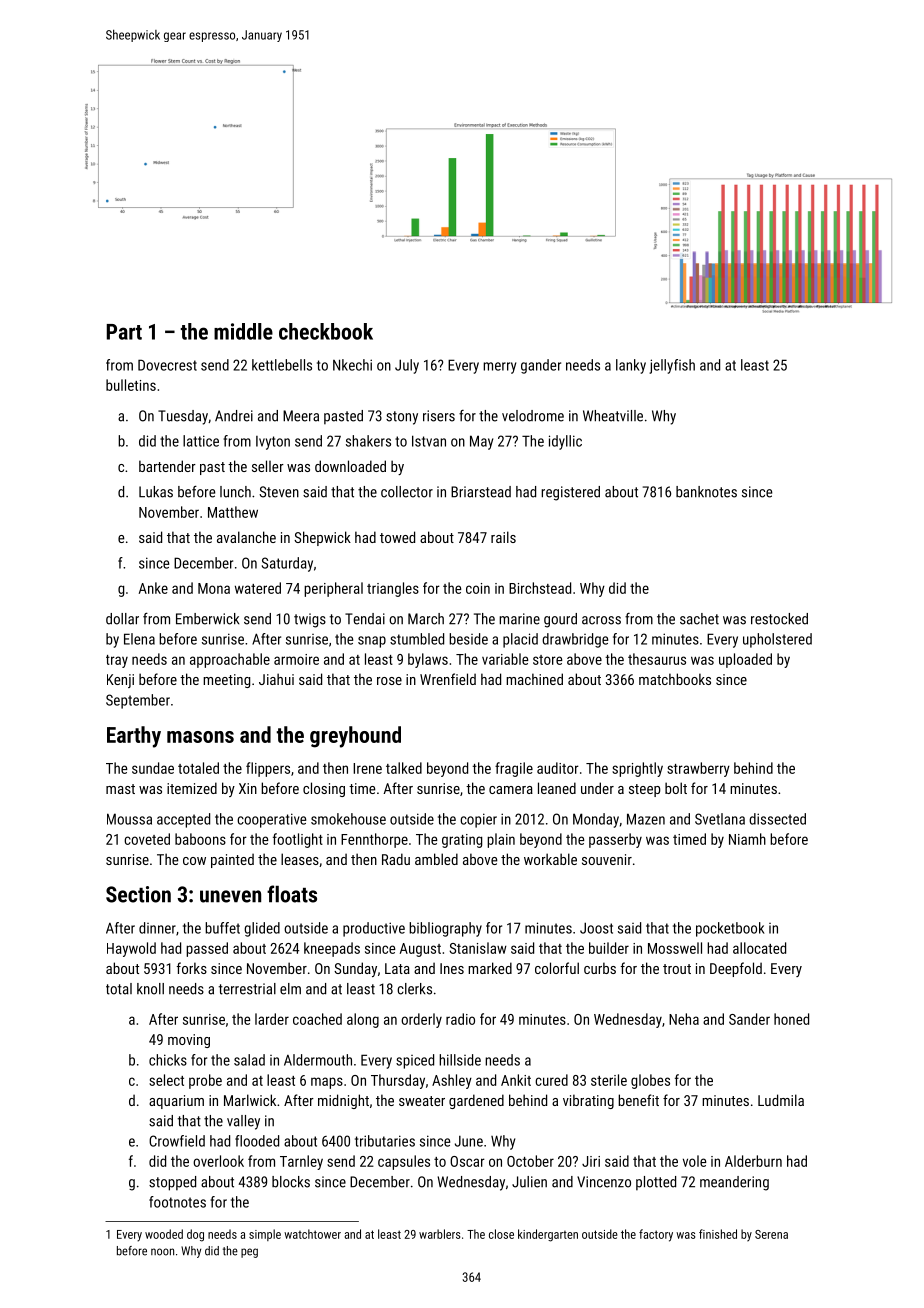 This image has height=1308, width=924. What do you see at coordinates (499, 368) in the image?
I see `merry` at bounding box center [499, 368].
